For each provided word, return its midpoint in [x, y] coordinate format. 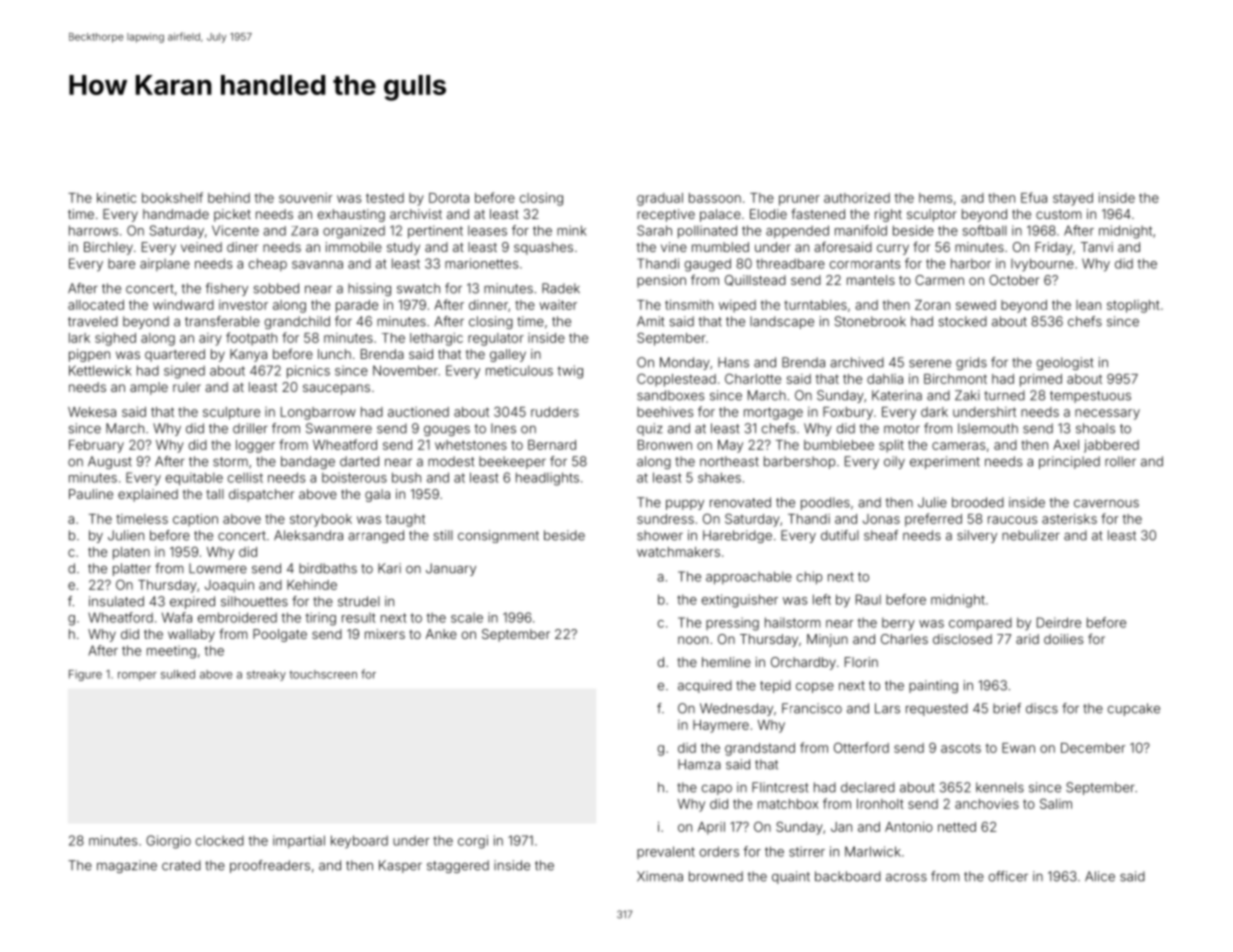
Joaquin [229, 586]
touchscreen [323, 674]
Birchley [108, 248]
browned [716, 876]
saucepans [336, 389]
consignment [498, 536]
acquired [705, 686]
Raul [868, 599]
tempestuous [1090, 397]
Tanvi [1097, 247]
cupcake [1134, 709]
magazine [127, 866]
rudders [555, 412]
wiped [737, 306]
